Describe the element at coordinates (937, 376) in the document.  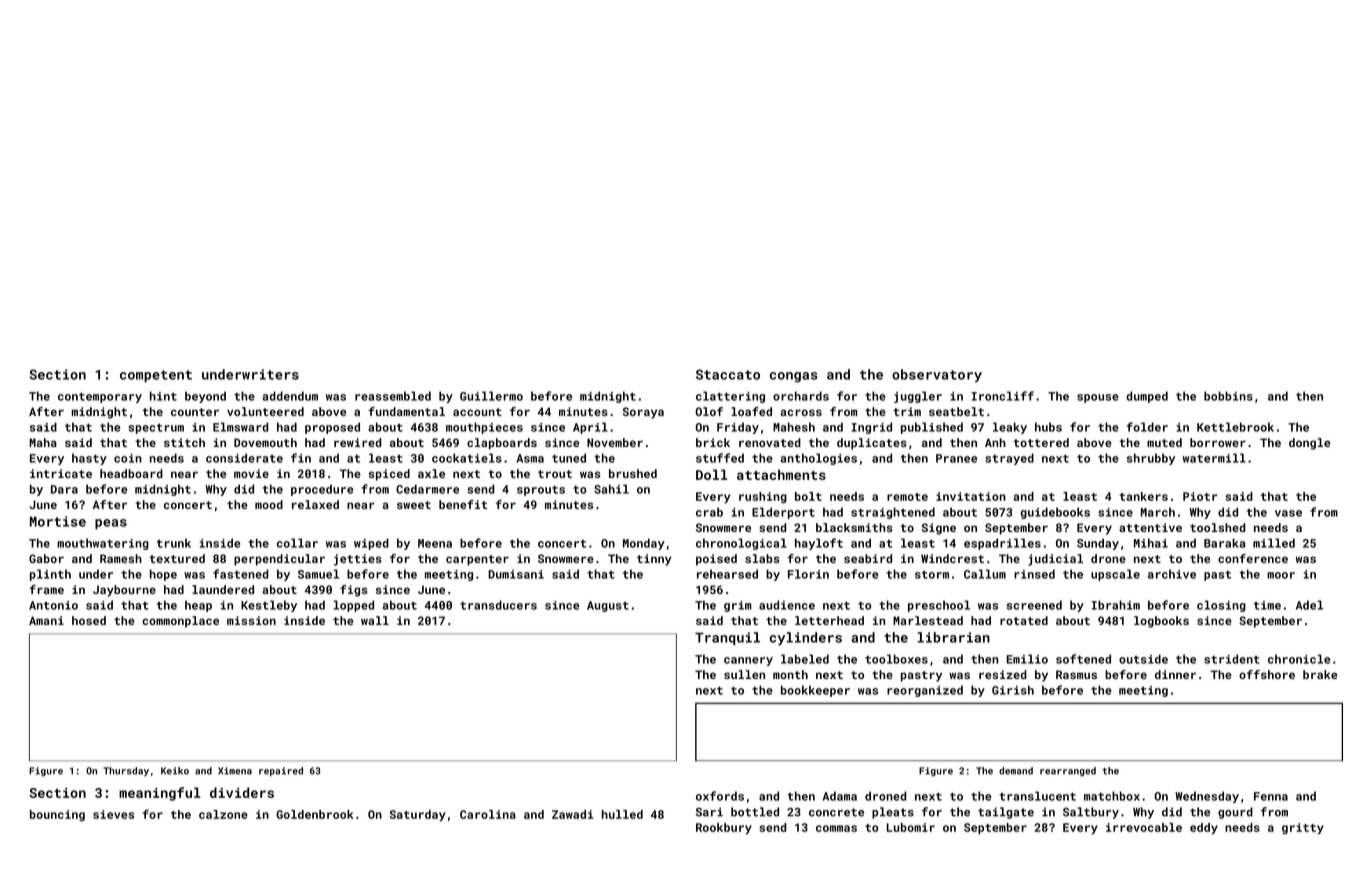
I see `observatory` at that location.
